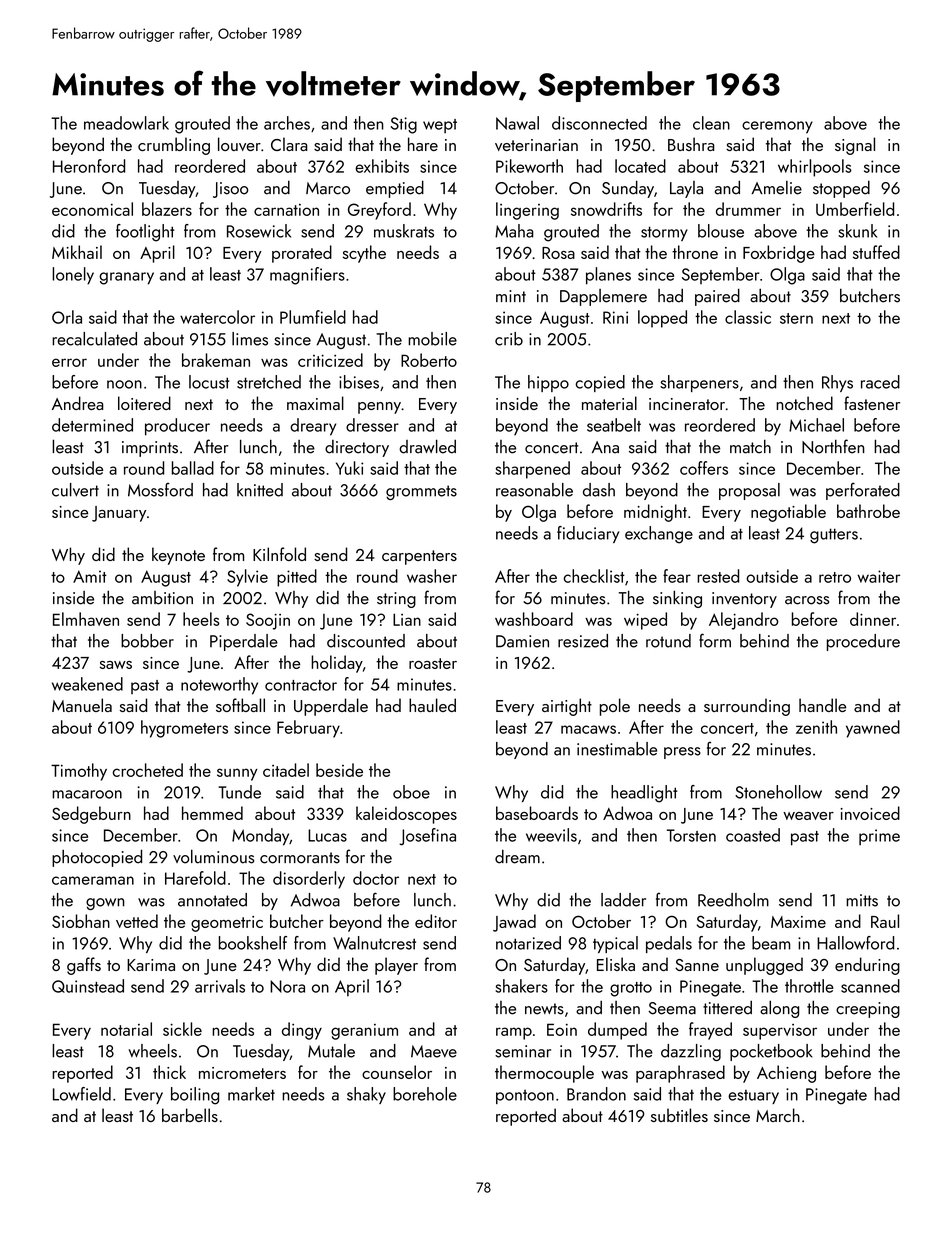 This image has height=1233, width=952. What do you see at coordinates (82, 1094) in the image?
I see `Lowfield` at bounding box center [82, 1094].
